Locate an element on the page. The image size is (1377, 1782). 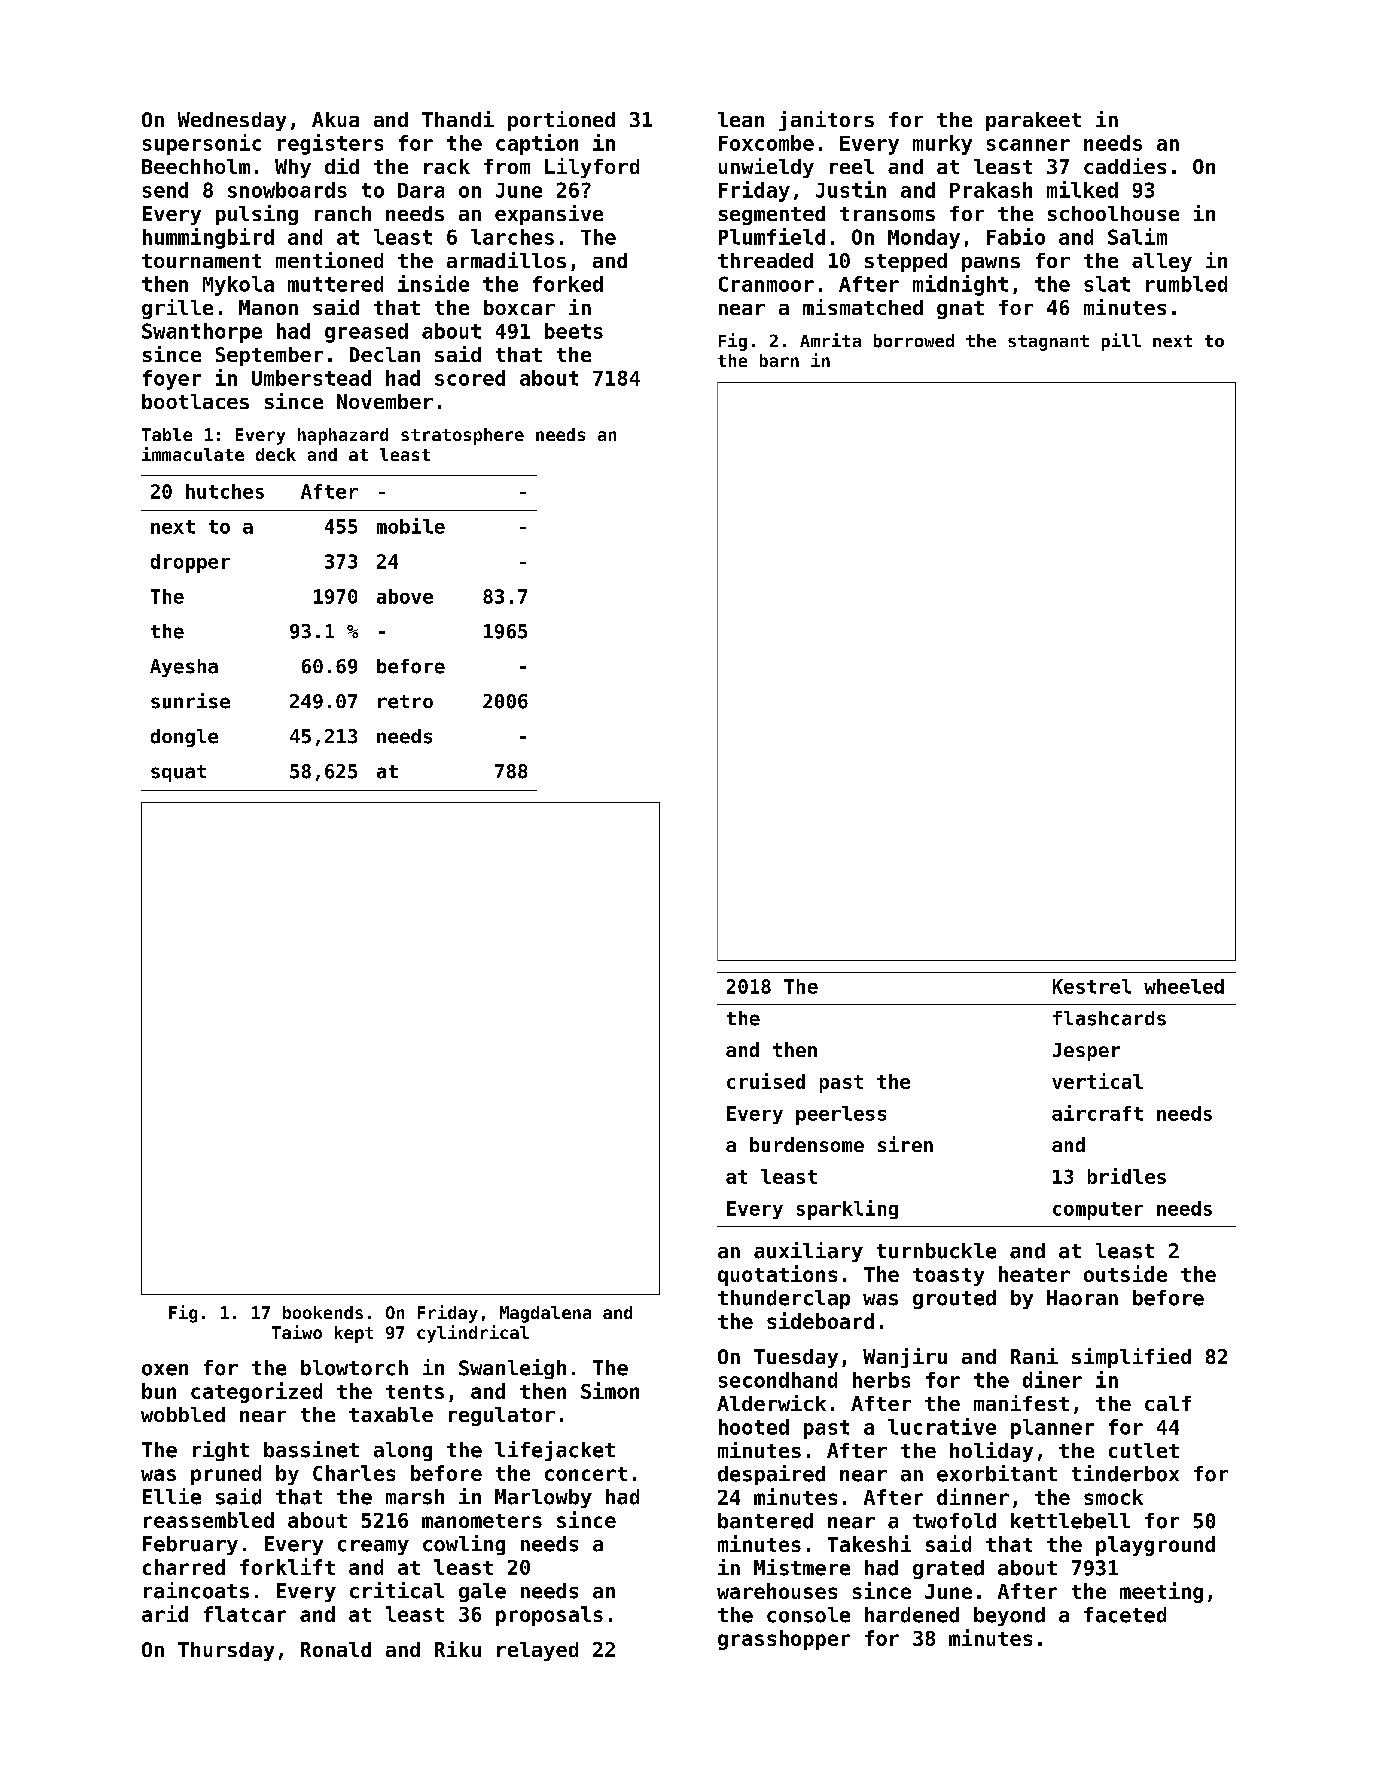
bookends is located at coordinates (323, 1312).
